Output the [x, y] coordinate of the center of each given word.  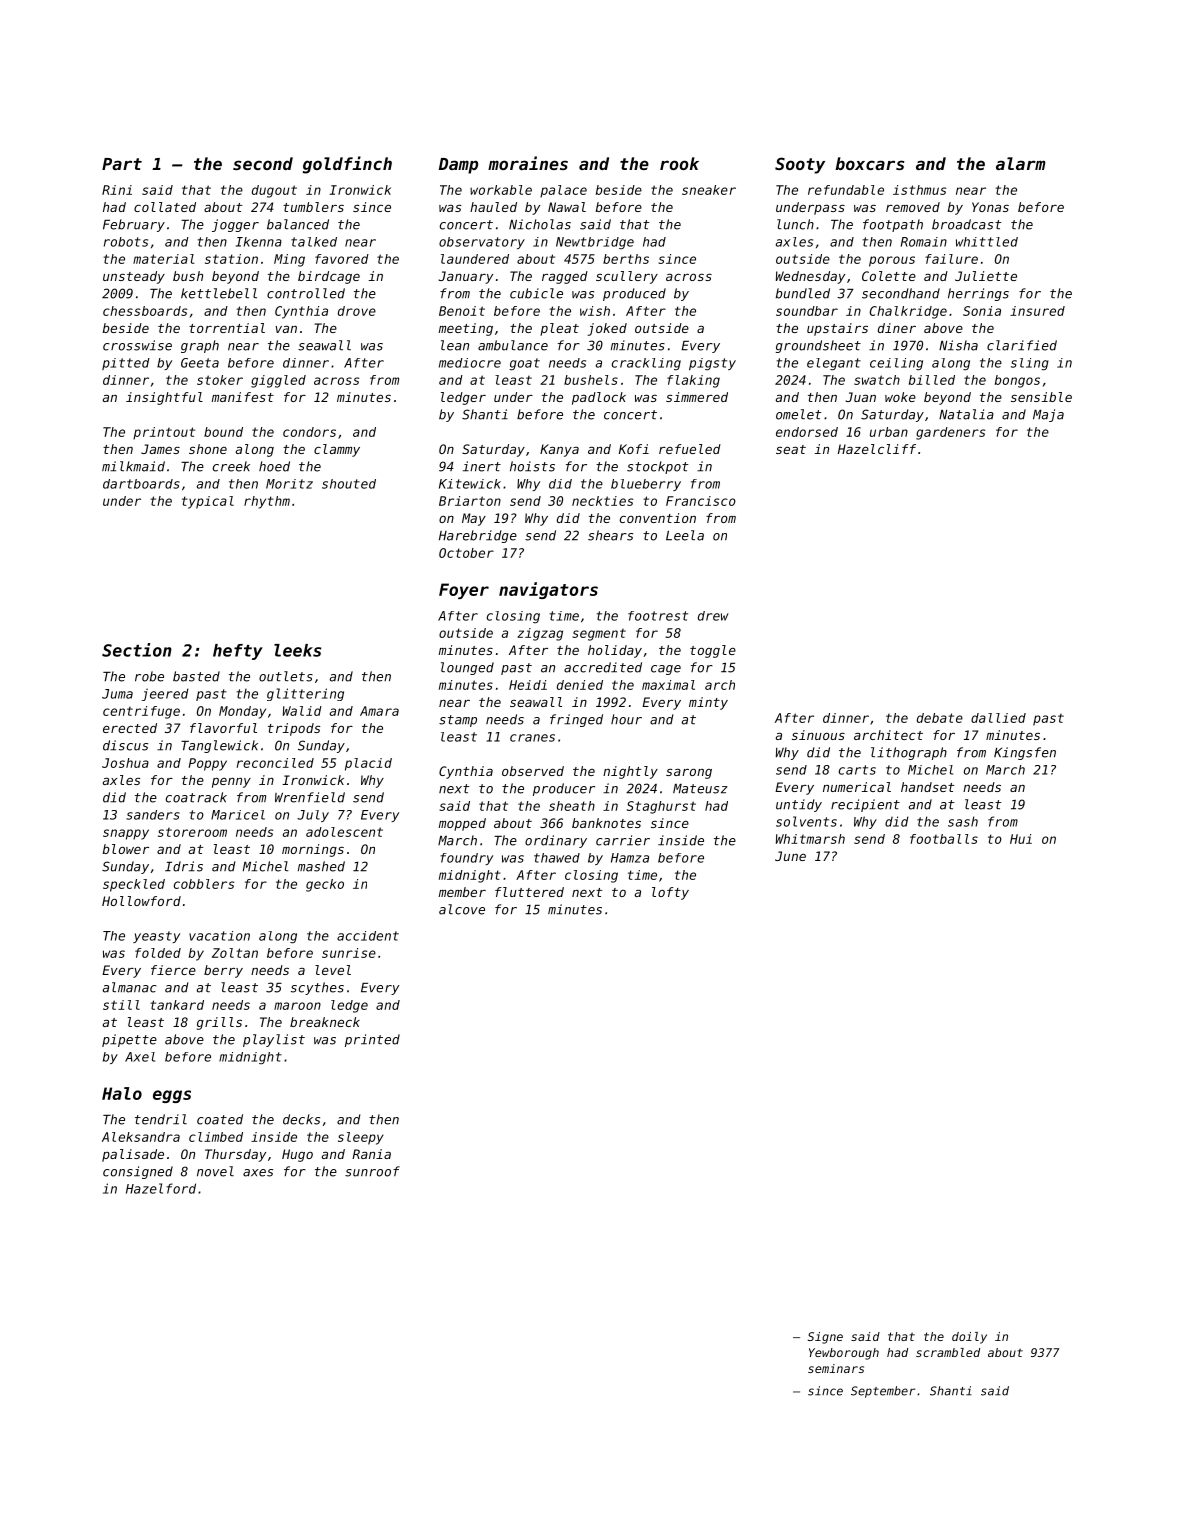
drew [713, 616]
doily [969, 1338]
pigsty [712, 364]
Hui [1021, 839]
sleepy [361, 1138]
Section [137, 650]
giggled [278, 381]
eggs [172, 1096]
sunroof [372, 1171]
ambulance [513, 345]
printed [372, 1040]
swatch [877, 380]
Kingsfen [1025, 753]
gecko [325, 885]
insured [1037, 311]
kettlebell [219, 293]
